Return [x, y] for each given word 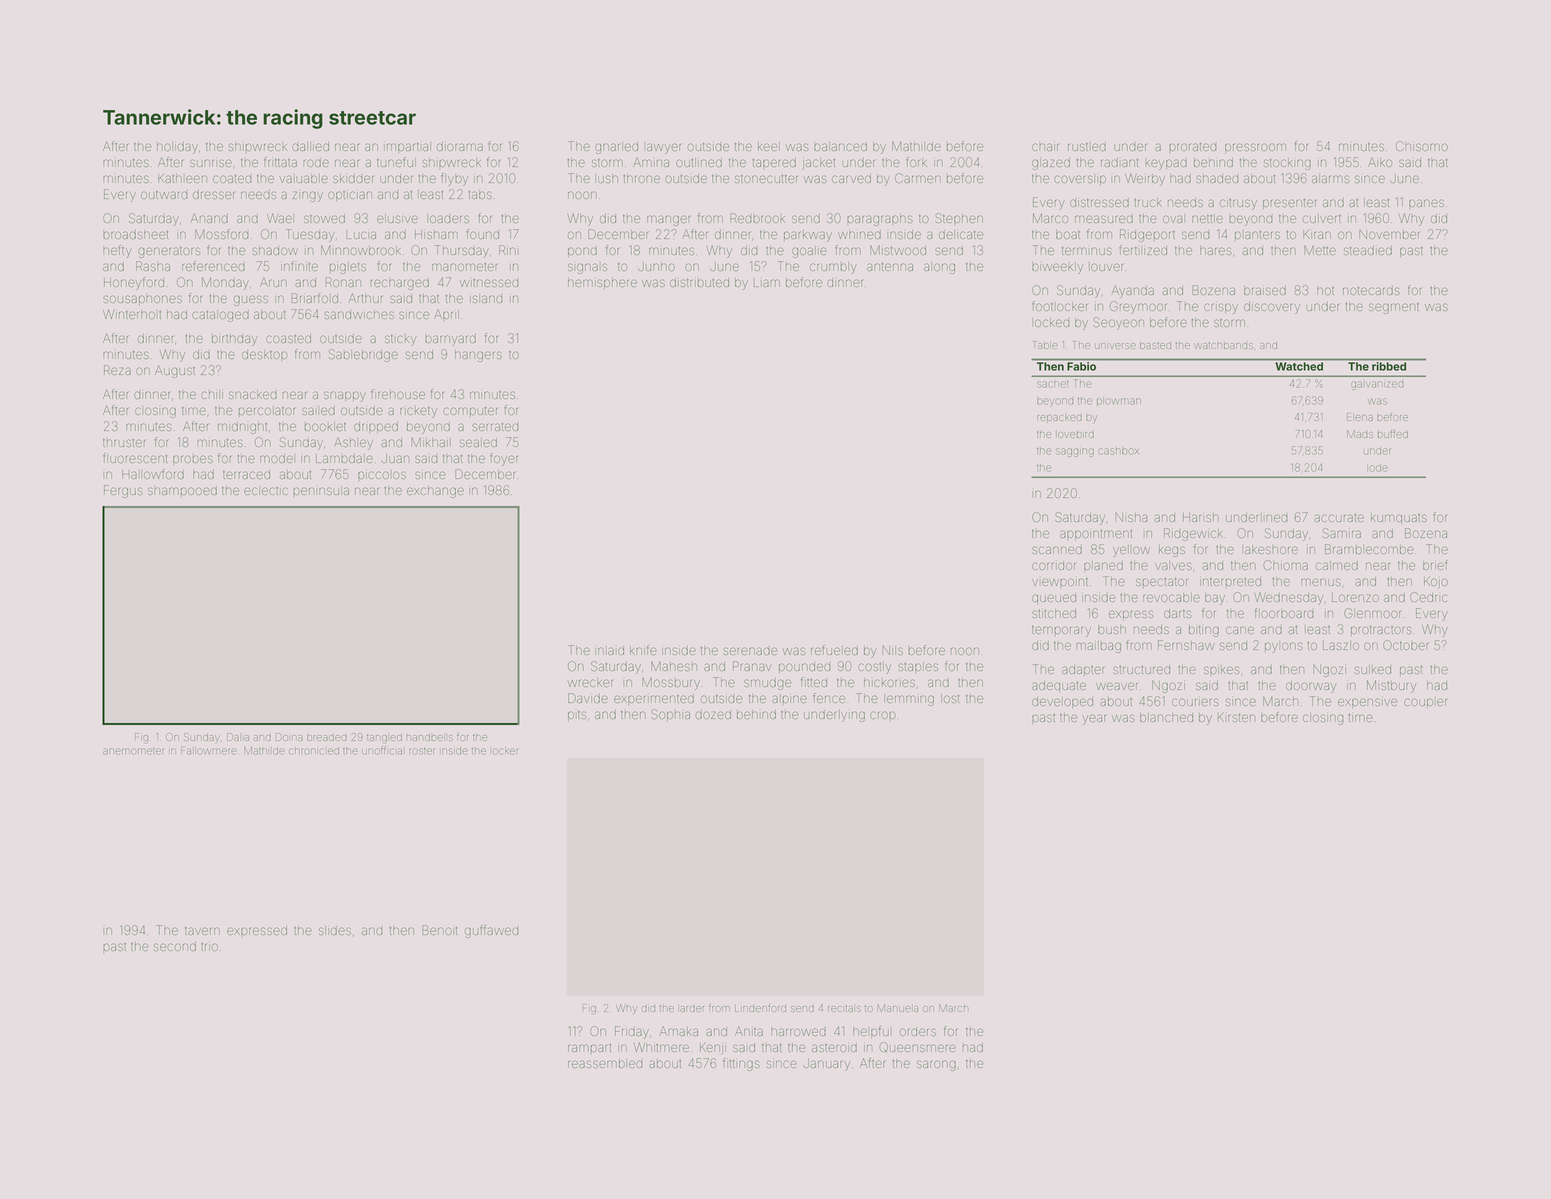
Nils [893, 650]
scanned [1057, 549]
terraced [246, 474]
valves [1173, 565]
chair [1045, 147]
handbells [430, 738]
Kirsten [1236, 717]
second [175, 946]
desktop [264, 355]
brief [1435, 565]
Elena [1360, 417]
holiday [177, 148]
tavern [202, 931]
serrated [495, 427]
